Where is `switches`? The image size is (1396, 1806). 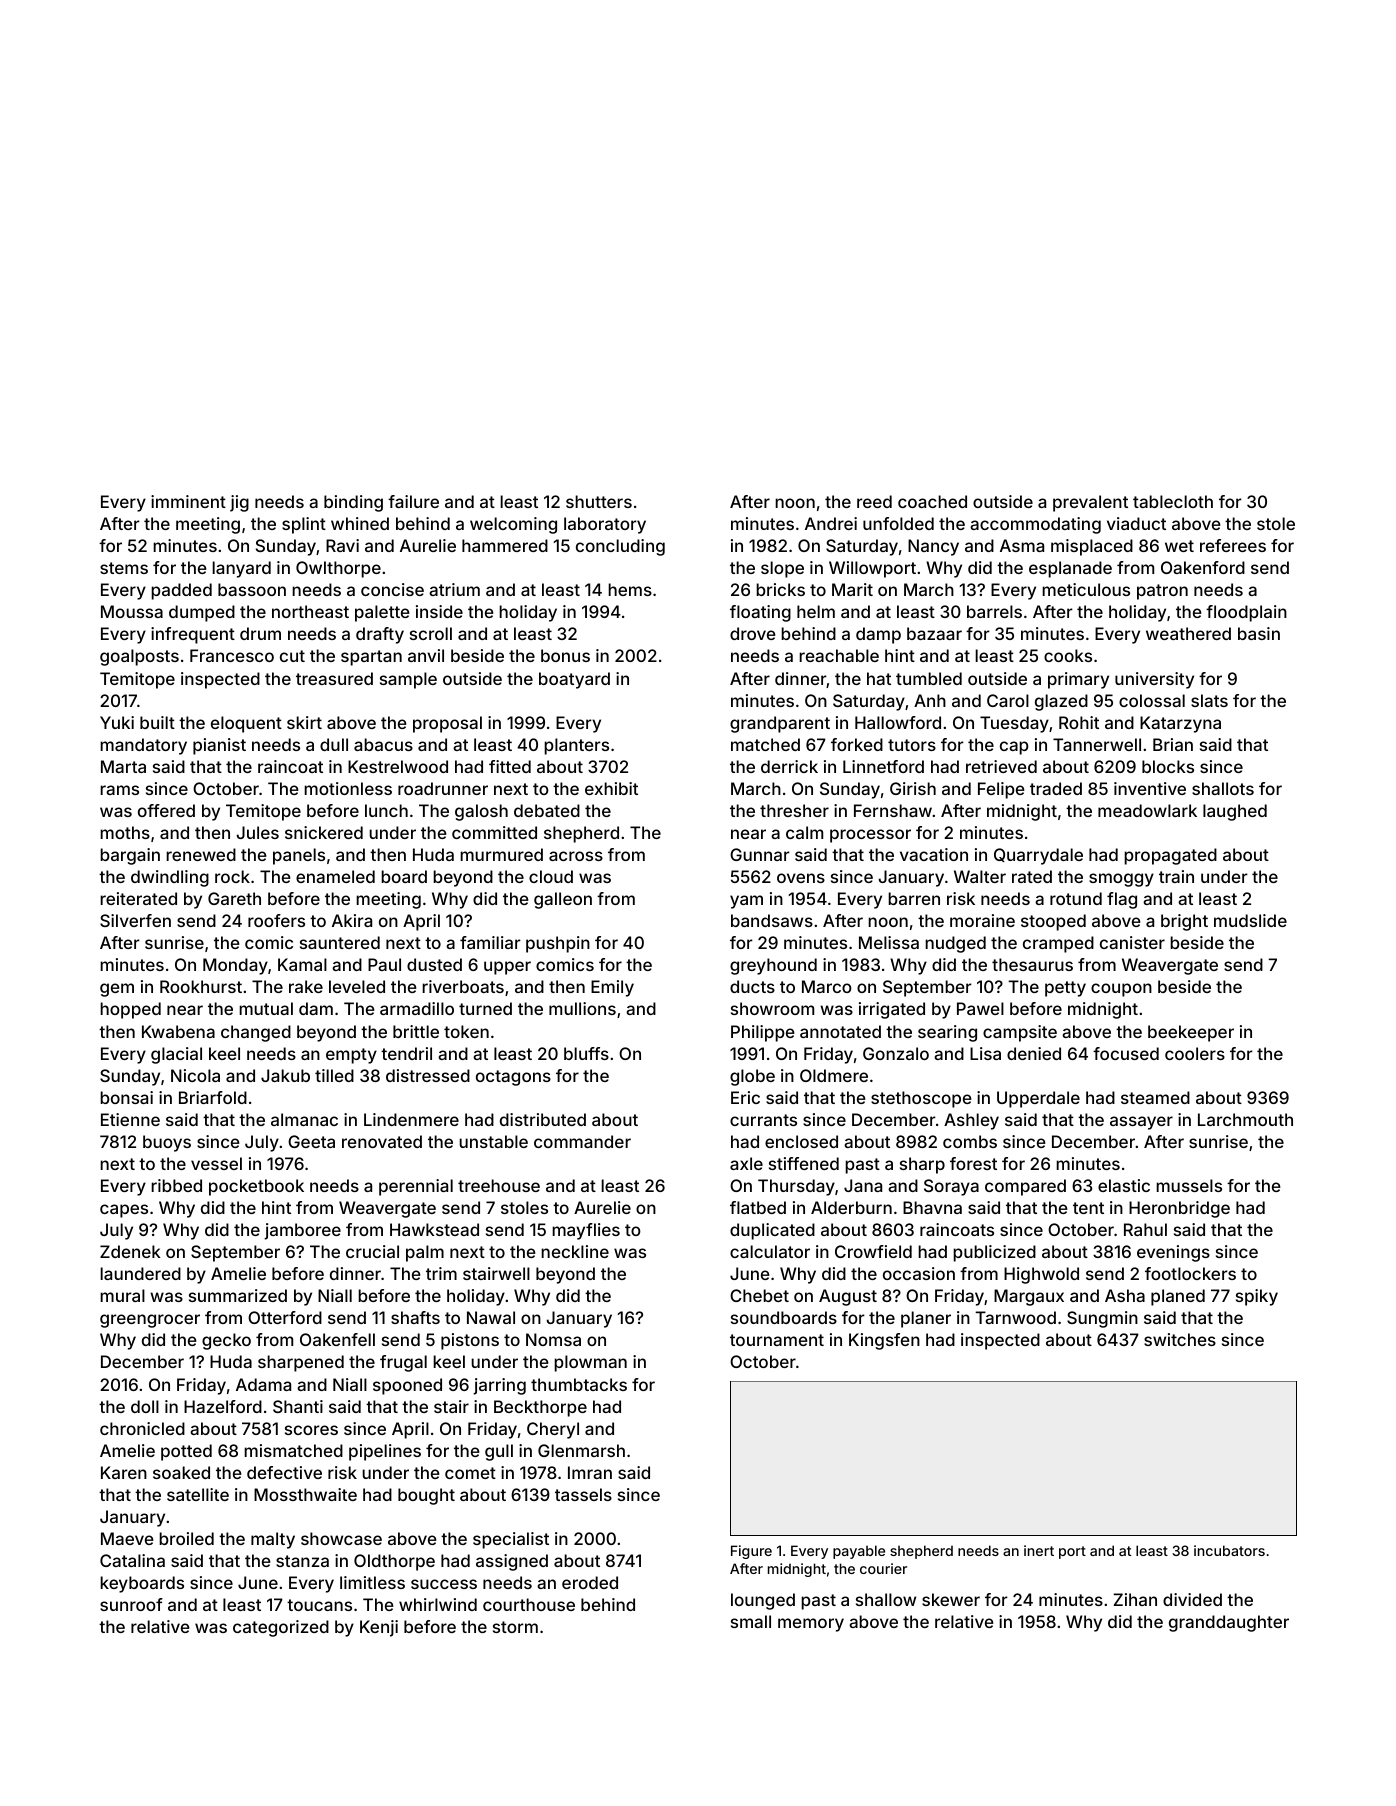 switches is located at coordinates (1180, 1339).
